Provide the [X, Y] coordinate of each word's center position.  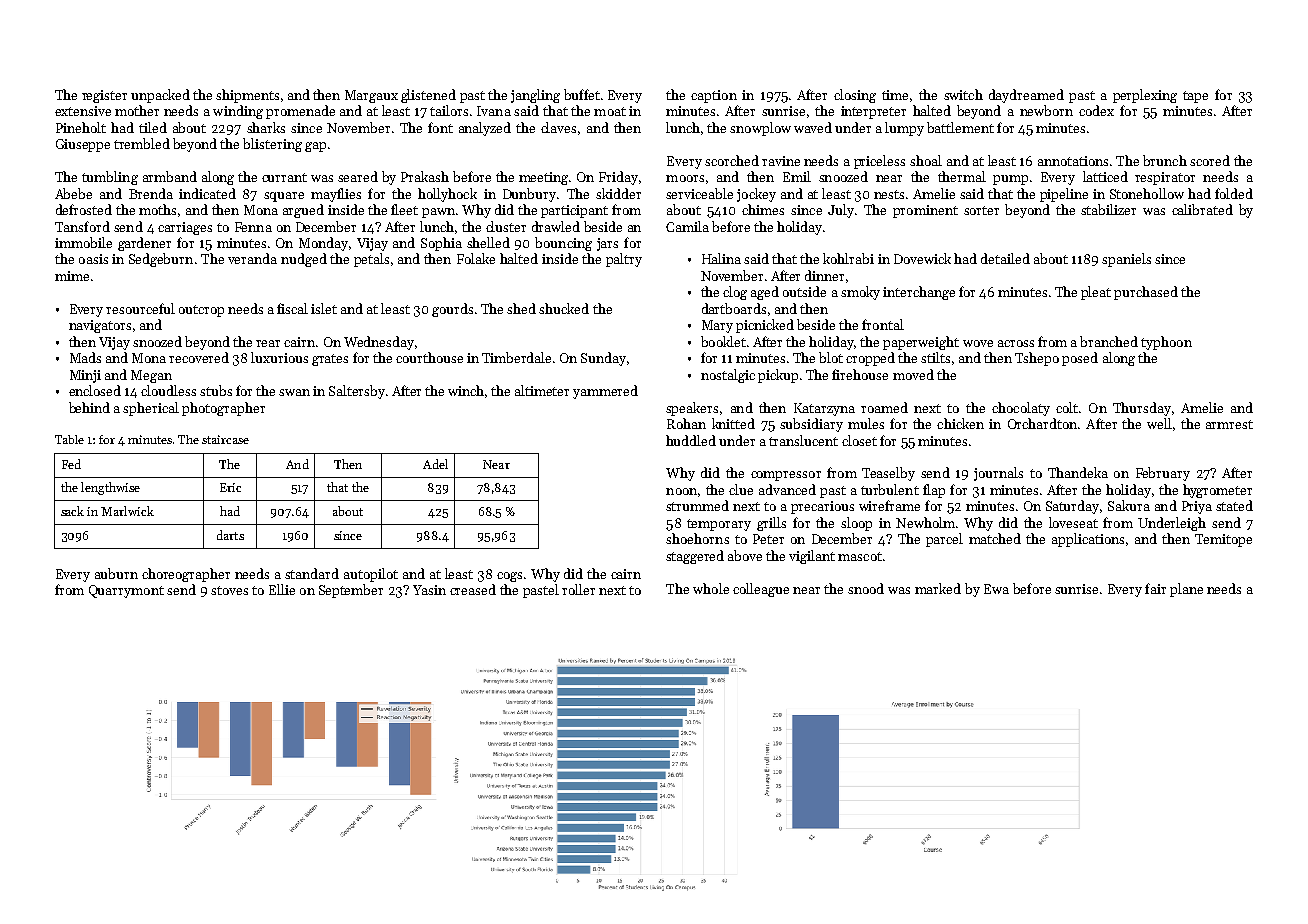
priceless [879, 162]
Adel [435, 464]
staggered [695, 557]
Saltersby [357, 392]
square [284, 197]
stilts [935, 357]
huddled [691, 440]
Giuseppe [83, 145]
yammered [605, 392]
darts [230, 535]
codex [1096, 110]
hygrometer [1217, 491]
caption [714, 96]
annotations [1073, 161]
